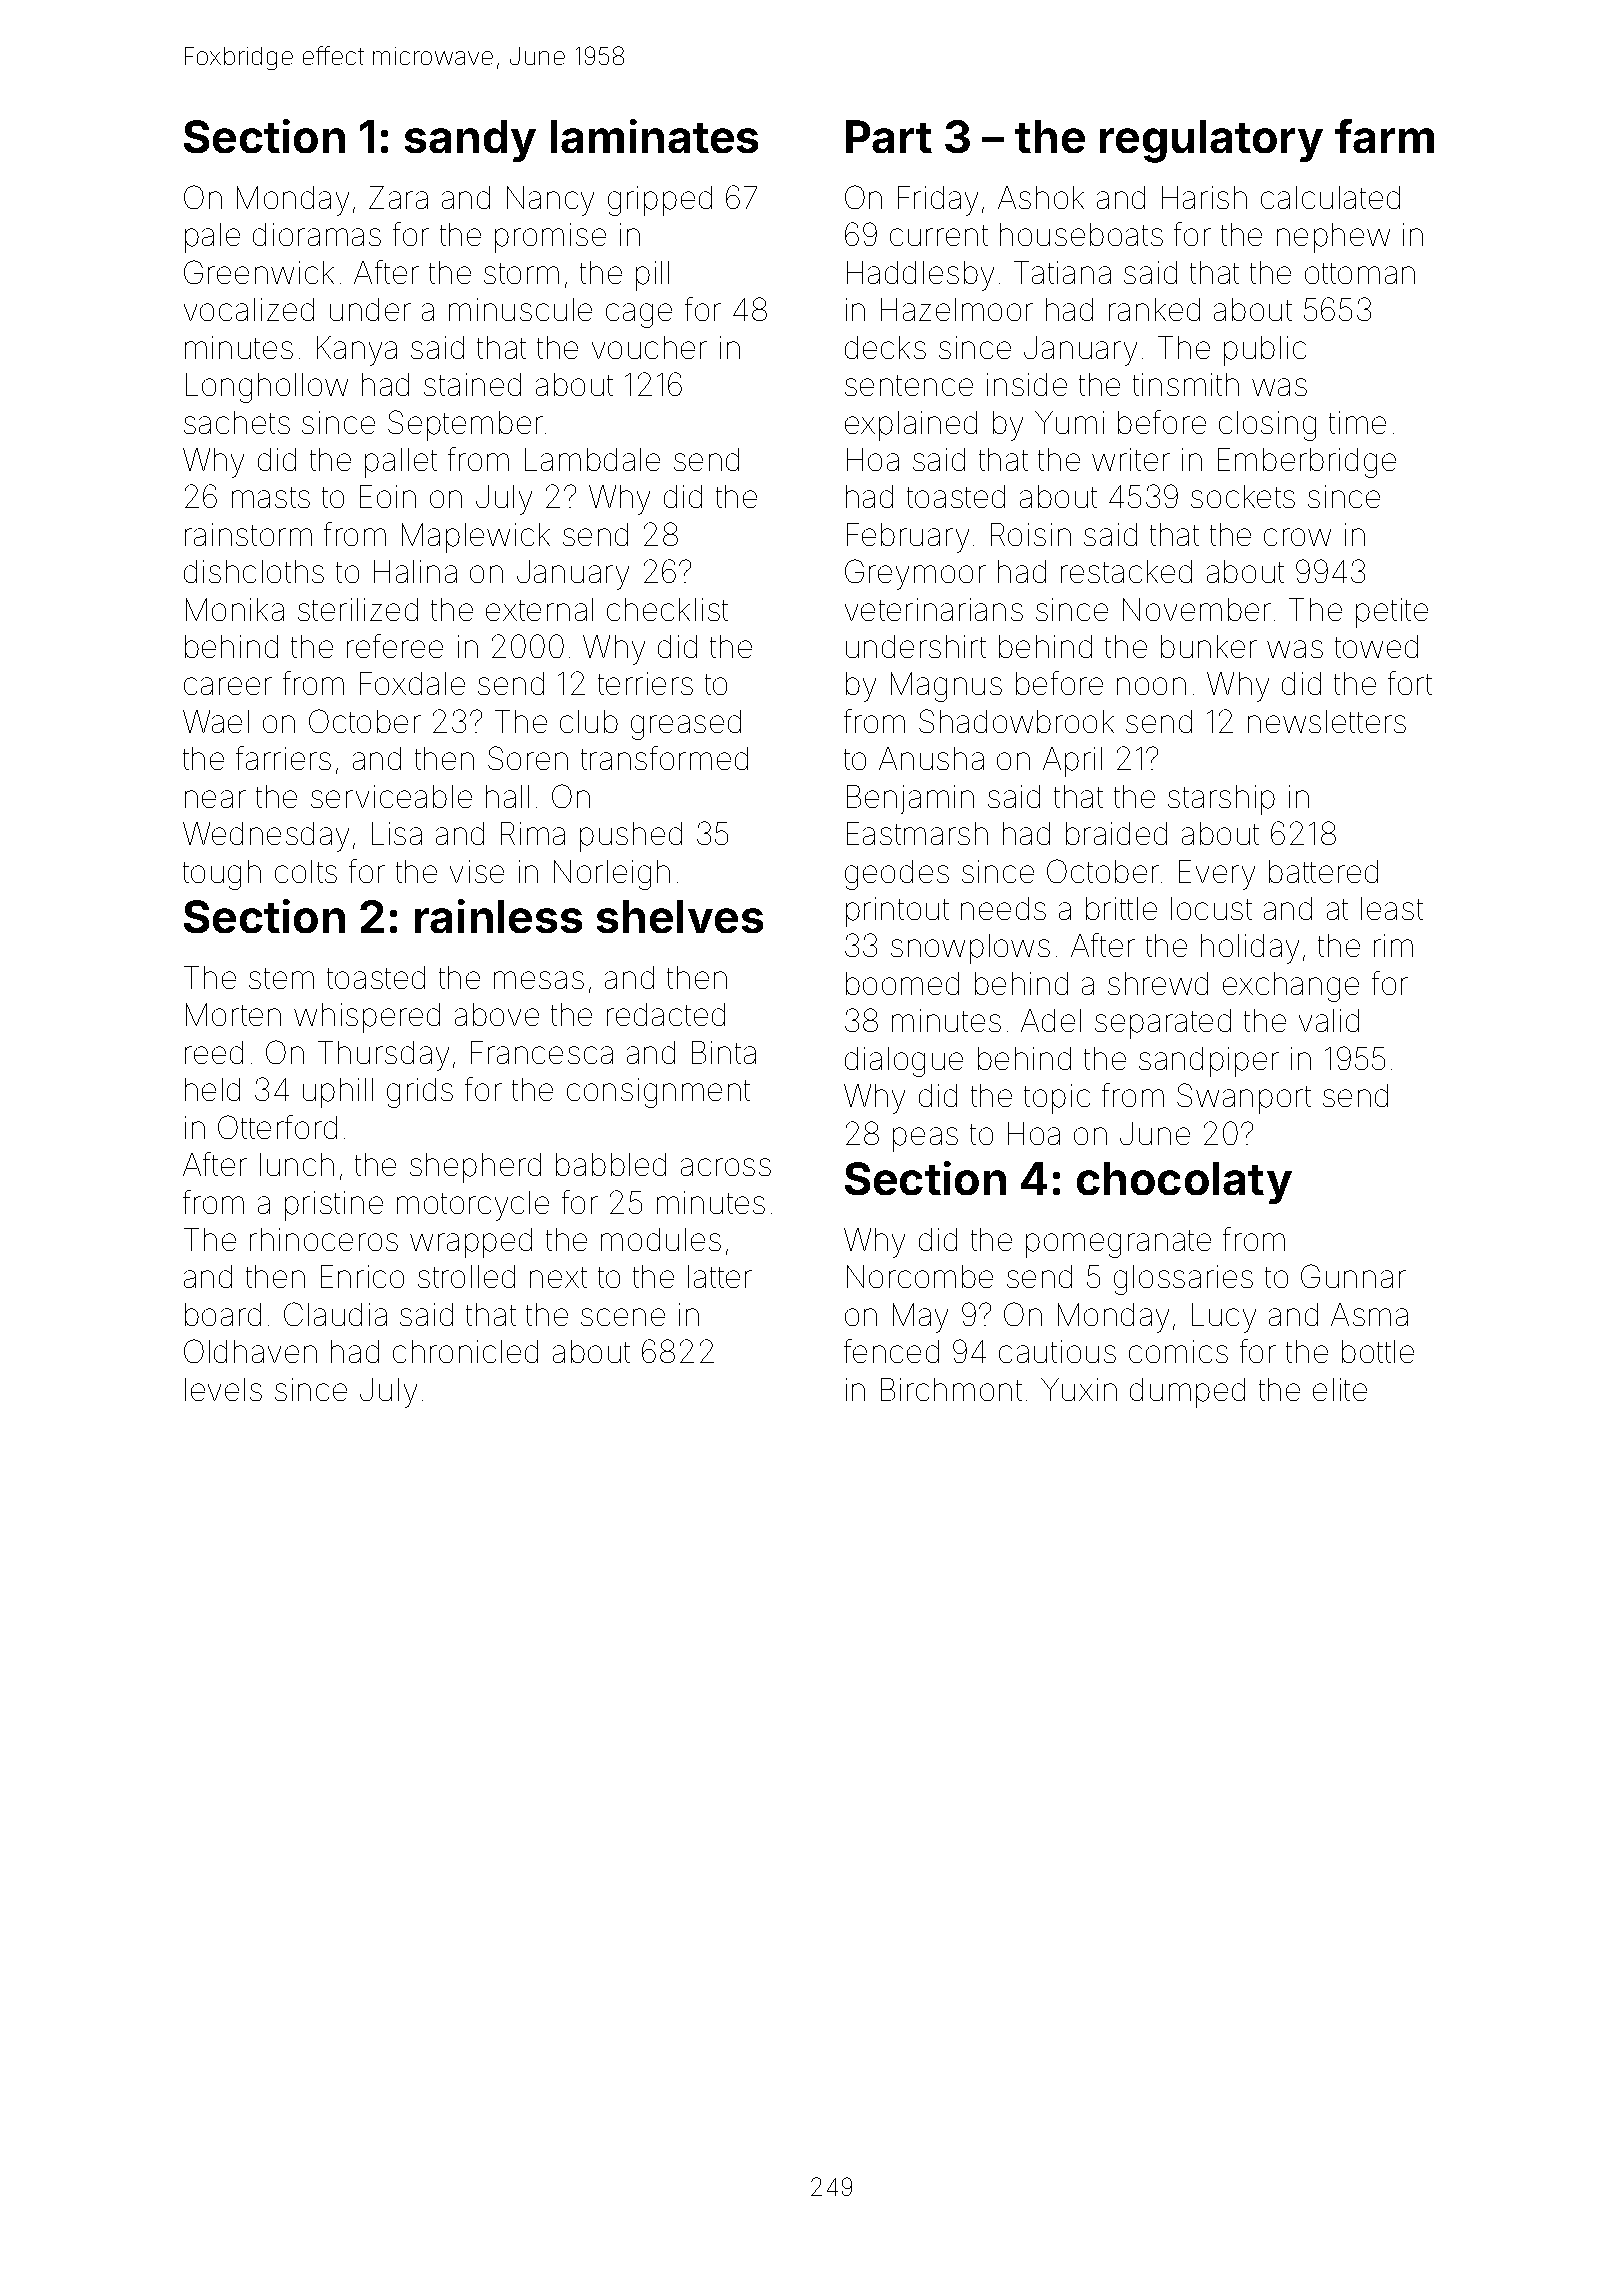 The width and height of the page is (1620, 2292). What do you see at coordinates (401, 463) in the page?
I see `pallet` at bounding box center [401, 463].
